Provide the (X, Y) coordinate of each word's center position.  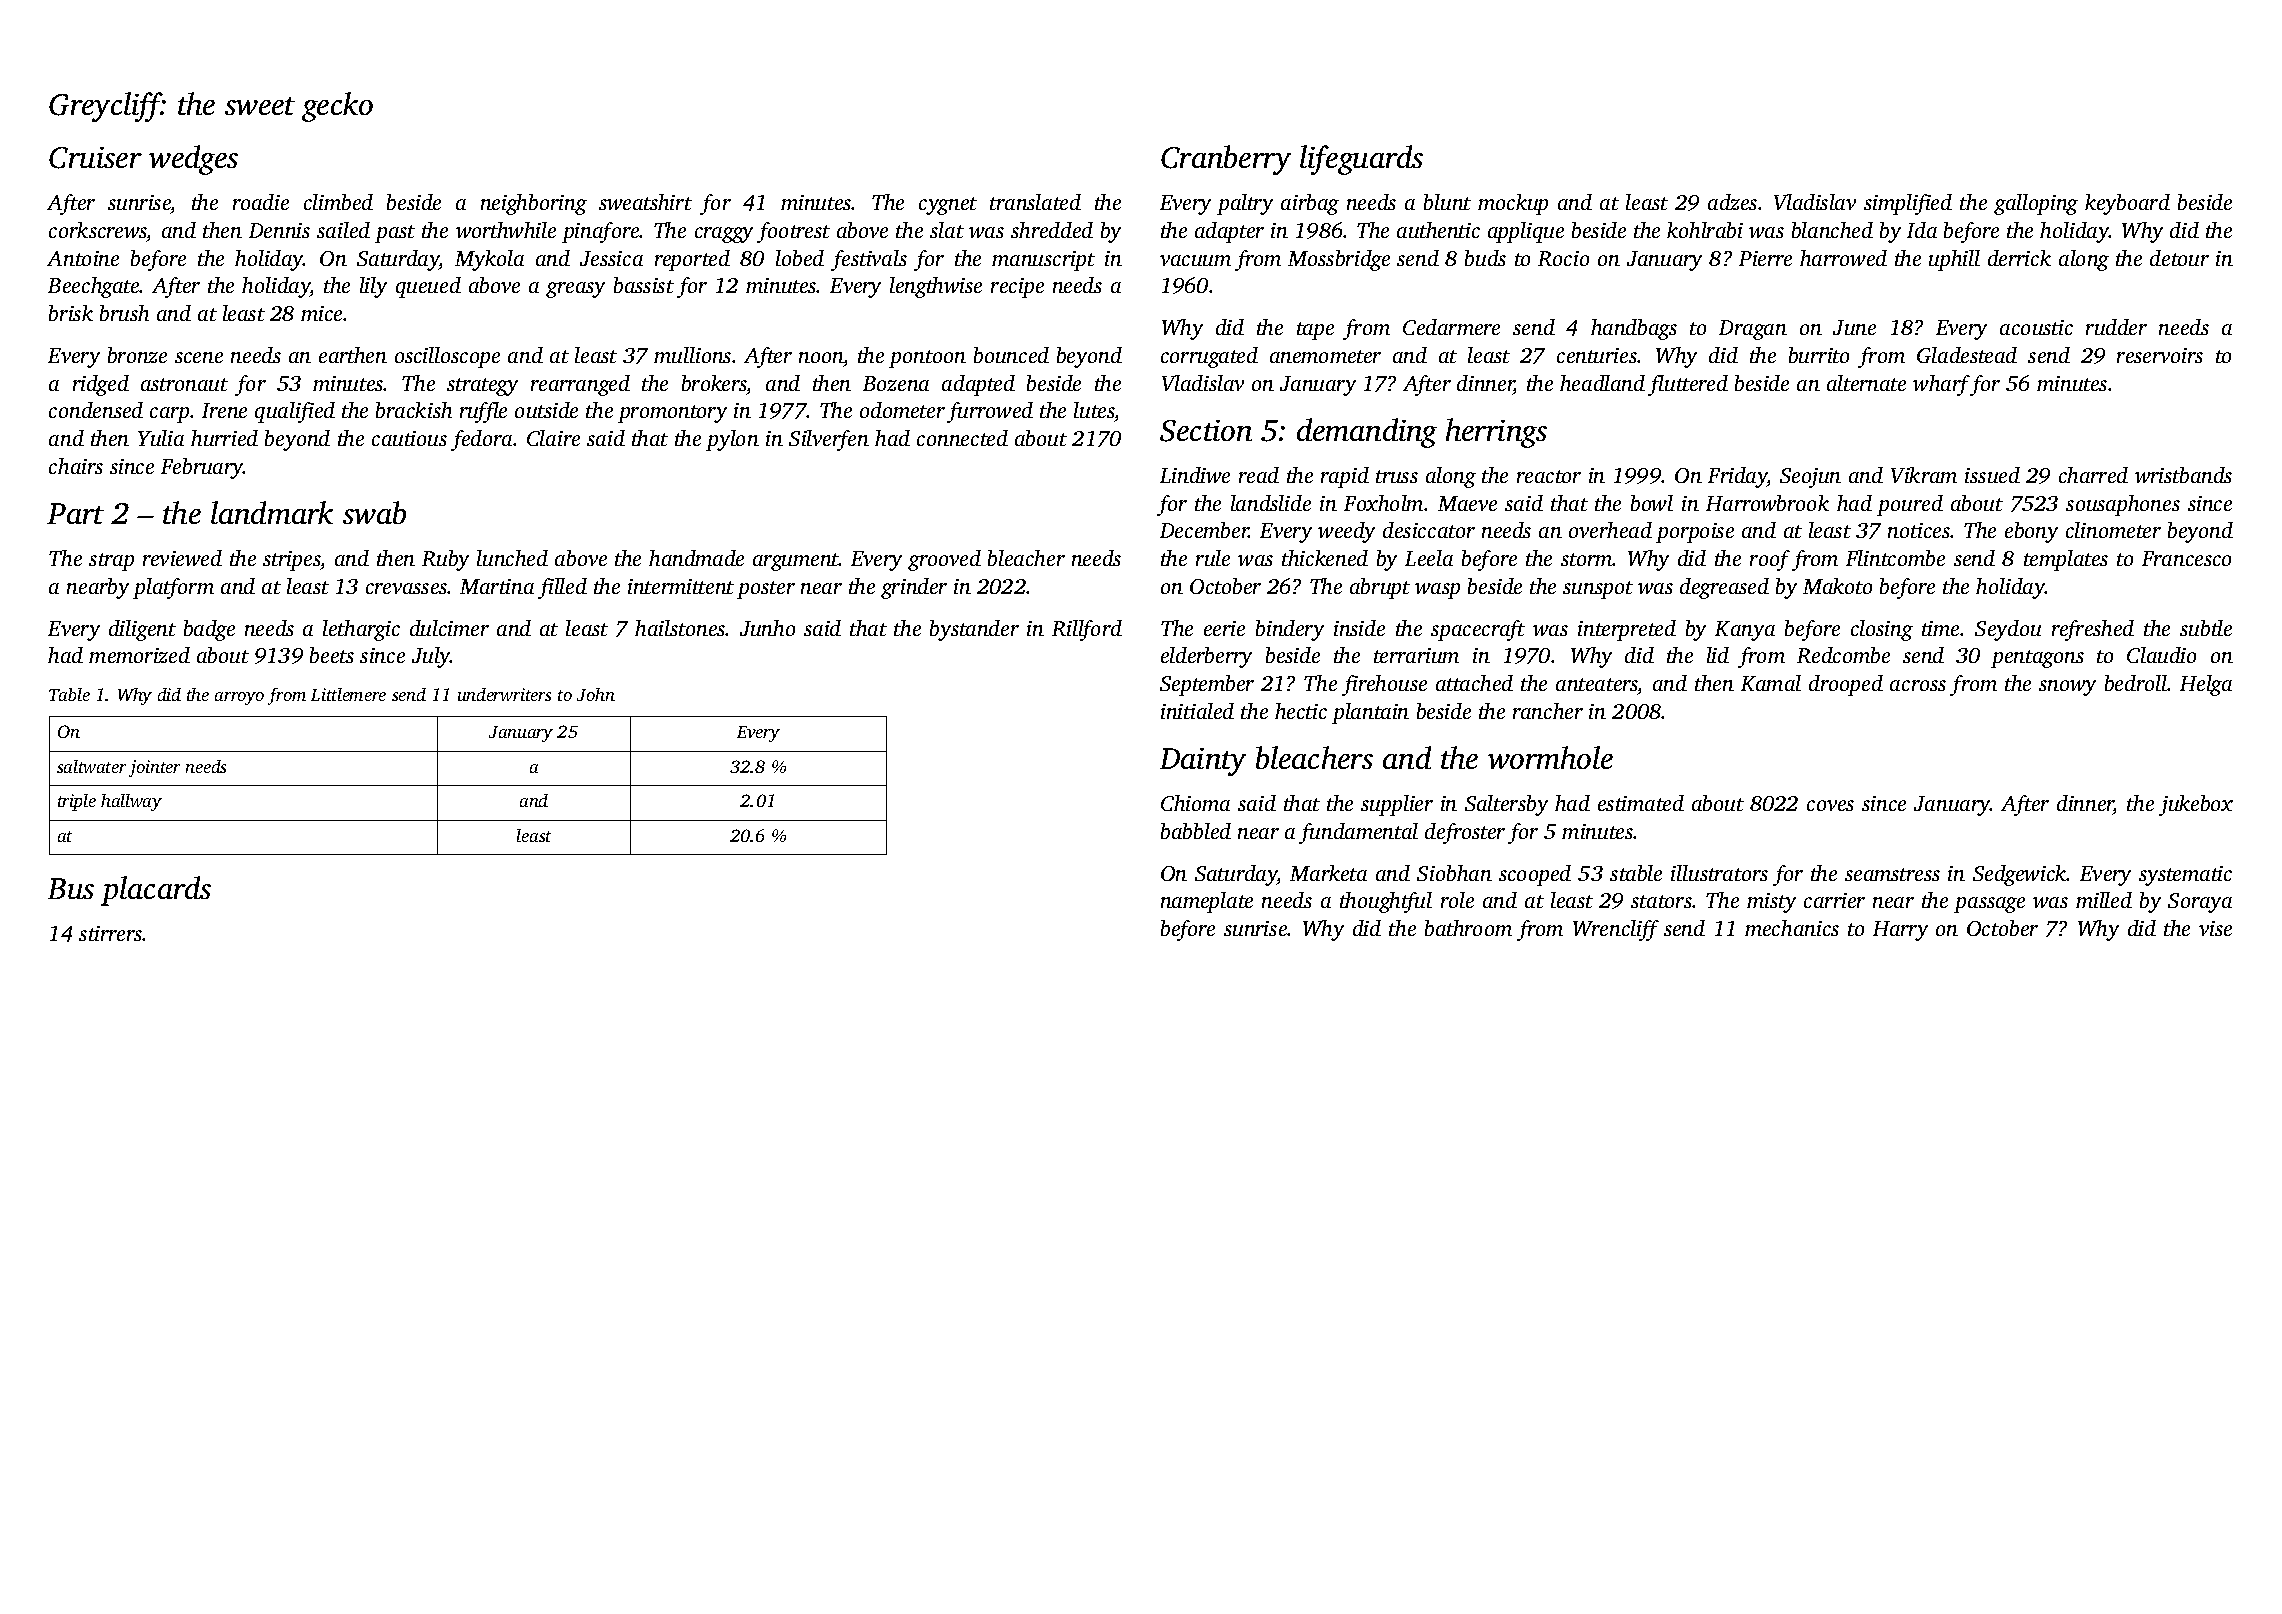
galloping (2036, 204)
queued (428, 287)
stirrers (111, 933)
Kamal (1771, 683)
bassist (644, 285)
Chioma (1195, 803)
